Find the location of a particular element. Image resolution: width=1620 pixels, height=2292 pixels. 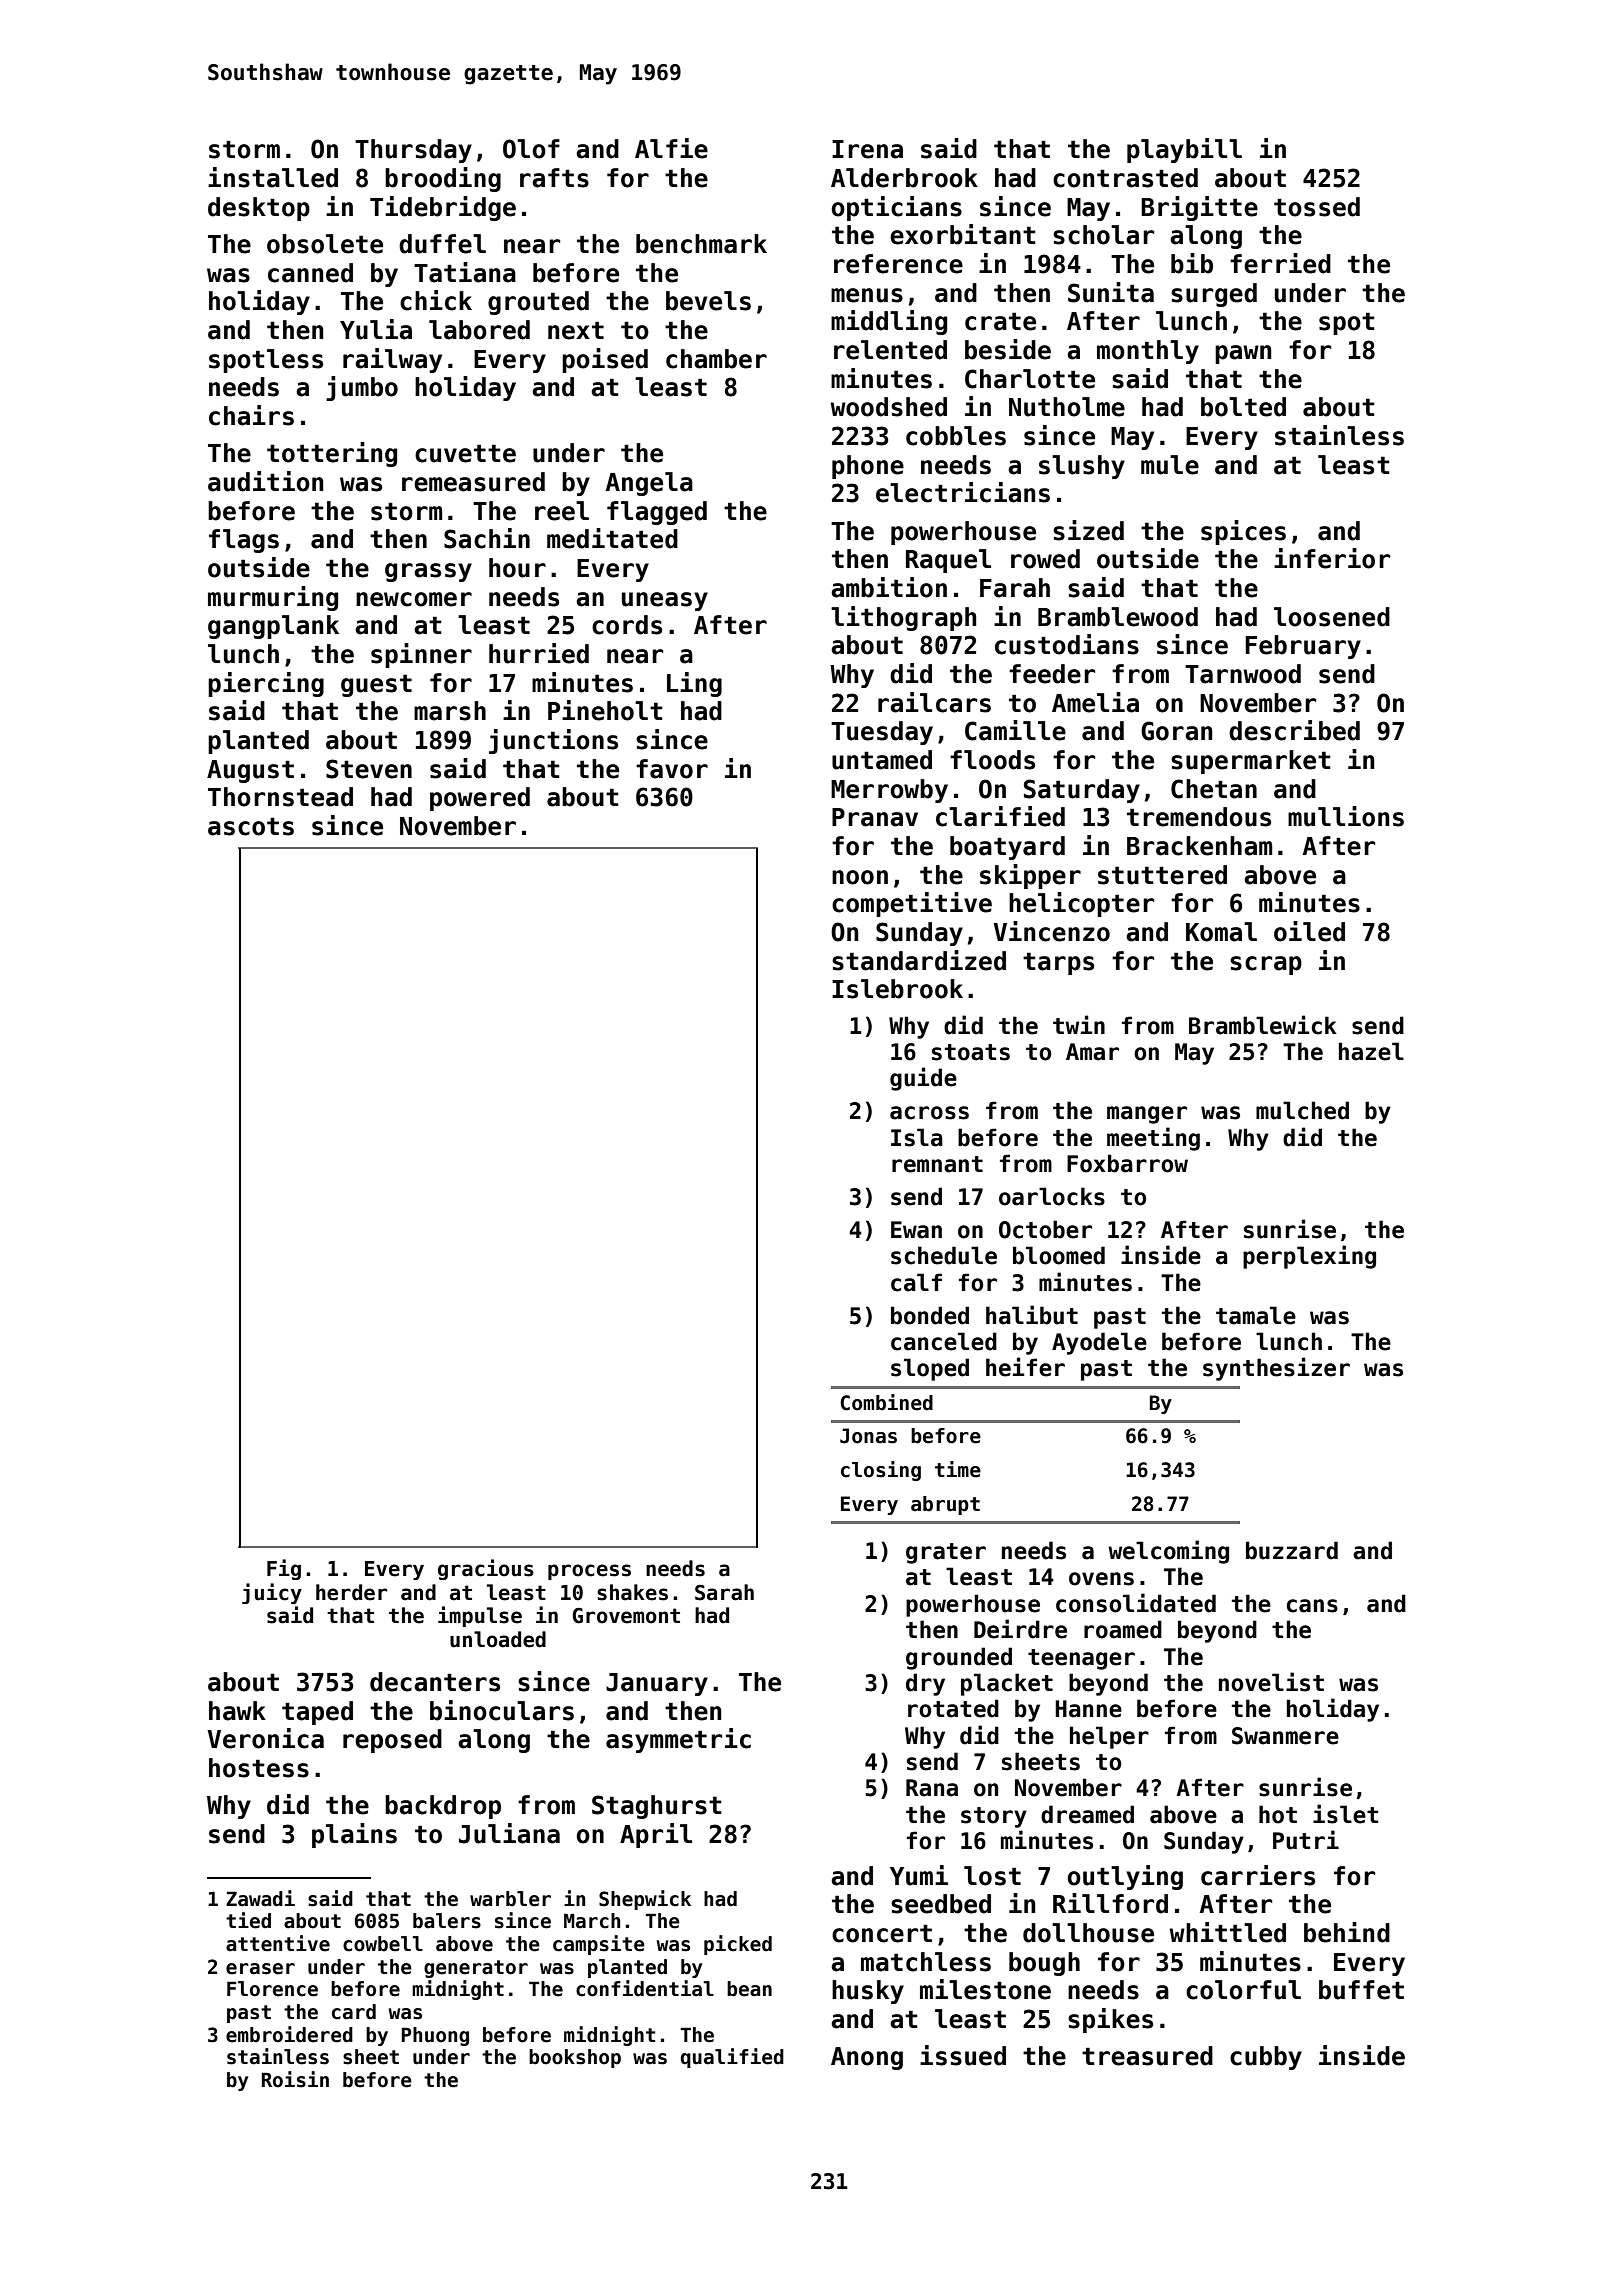

reposed is located at coordinates (392, 1741).
